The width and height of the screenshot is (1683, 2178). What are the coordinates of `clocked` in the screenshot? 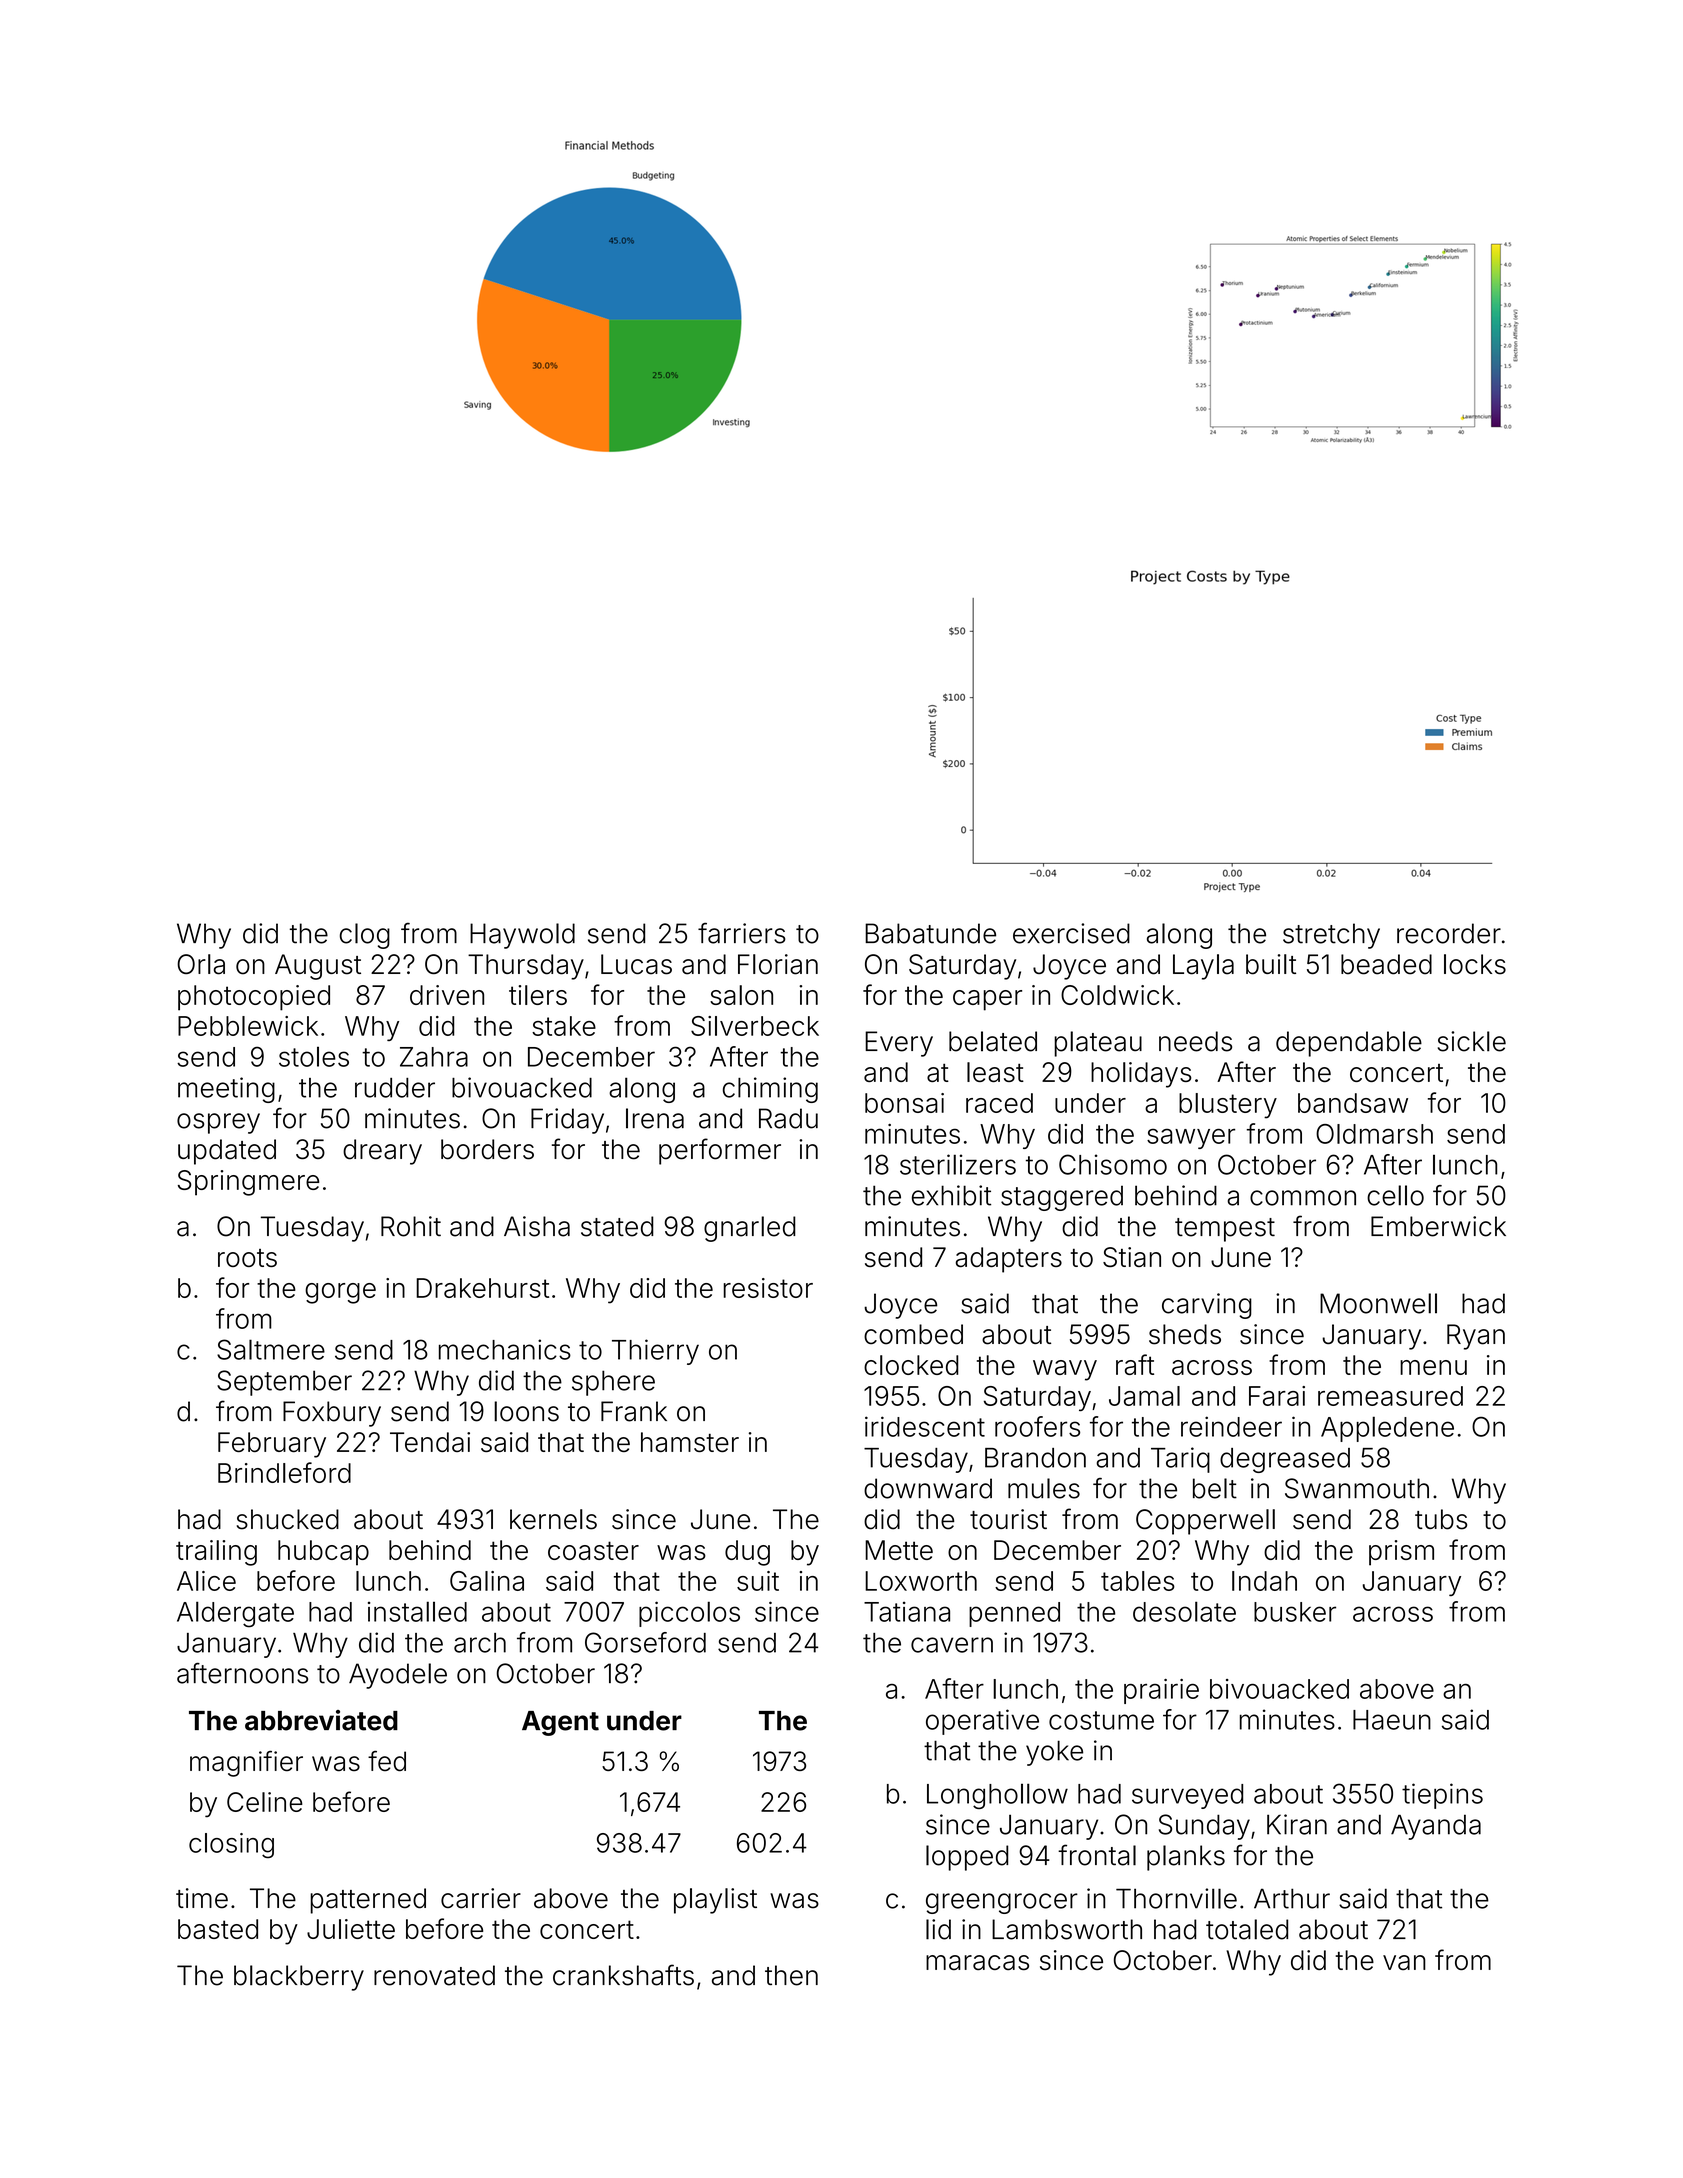 It's located at (911, 1365).
